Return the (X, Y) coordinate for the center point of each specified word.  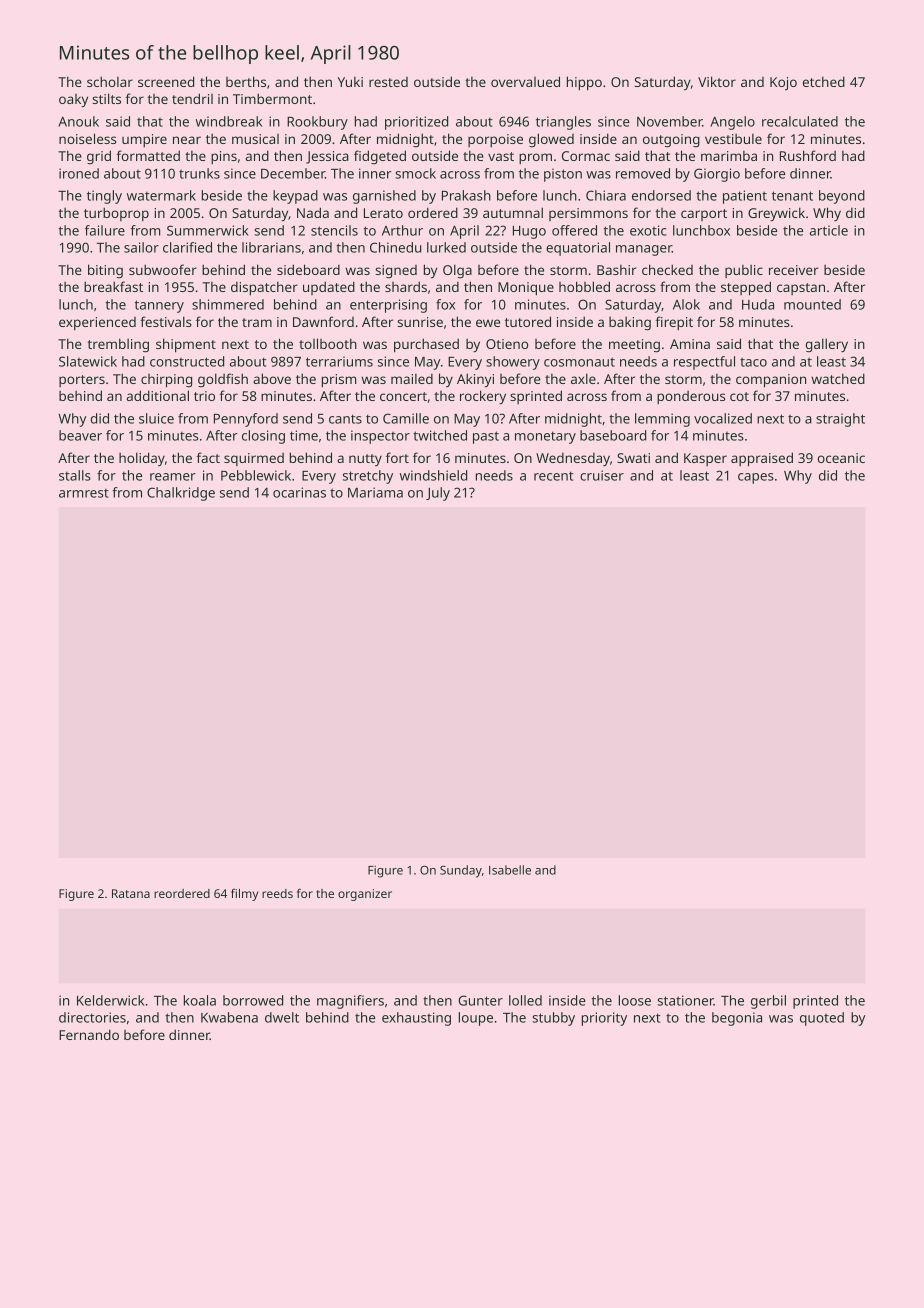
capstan (801, 289)
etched (824, 81)
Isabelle (510, 870)
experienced (97, 323)
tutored (528, 321)
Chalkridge (181, 494)
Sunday (461, 871)
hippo (584, 83)
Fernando (89, 1034)
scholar (110, 81)
